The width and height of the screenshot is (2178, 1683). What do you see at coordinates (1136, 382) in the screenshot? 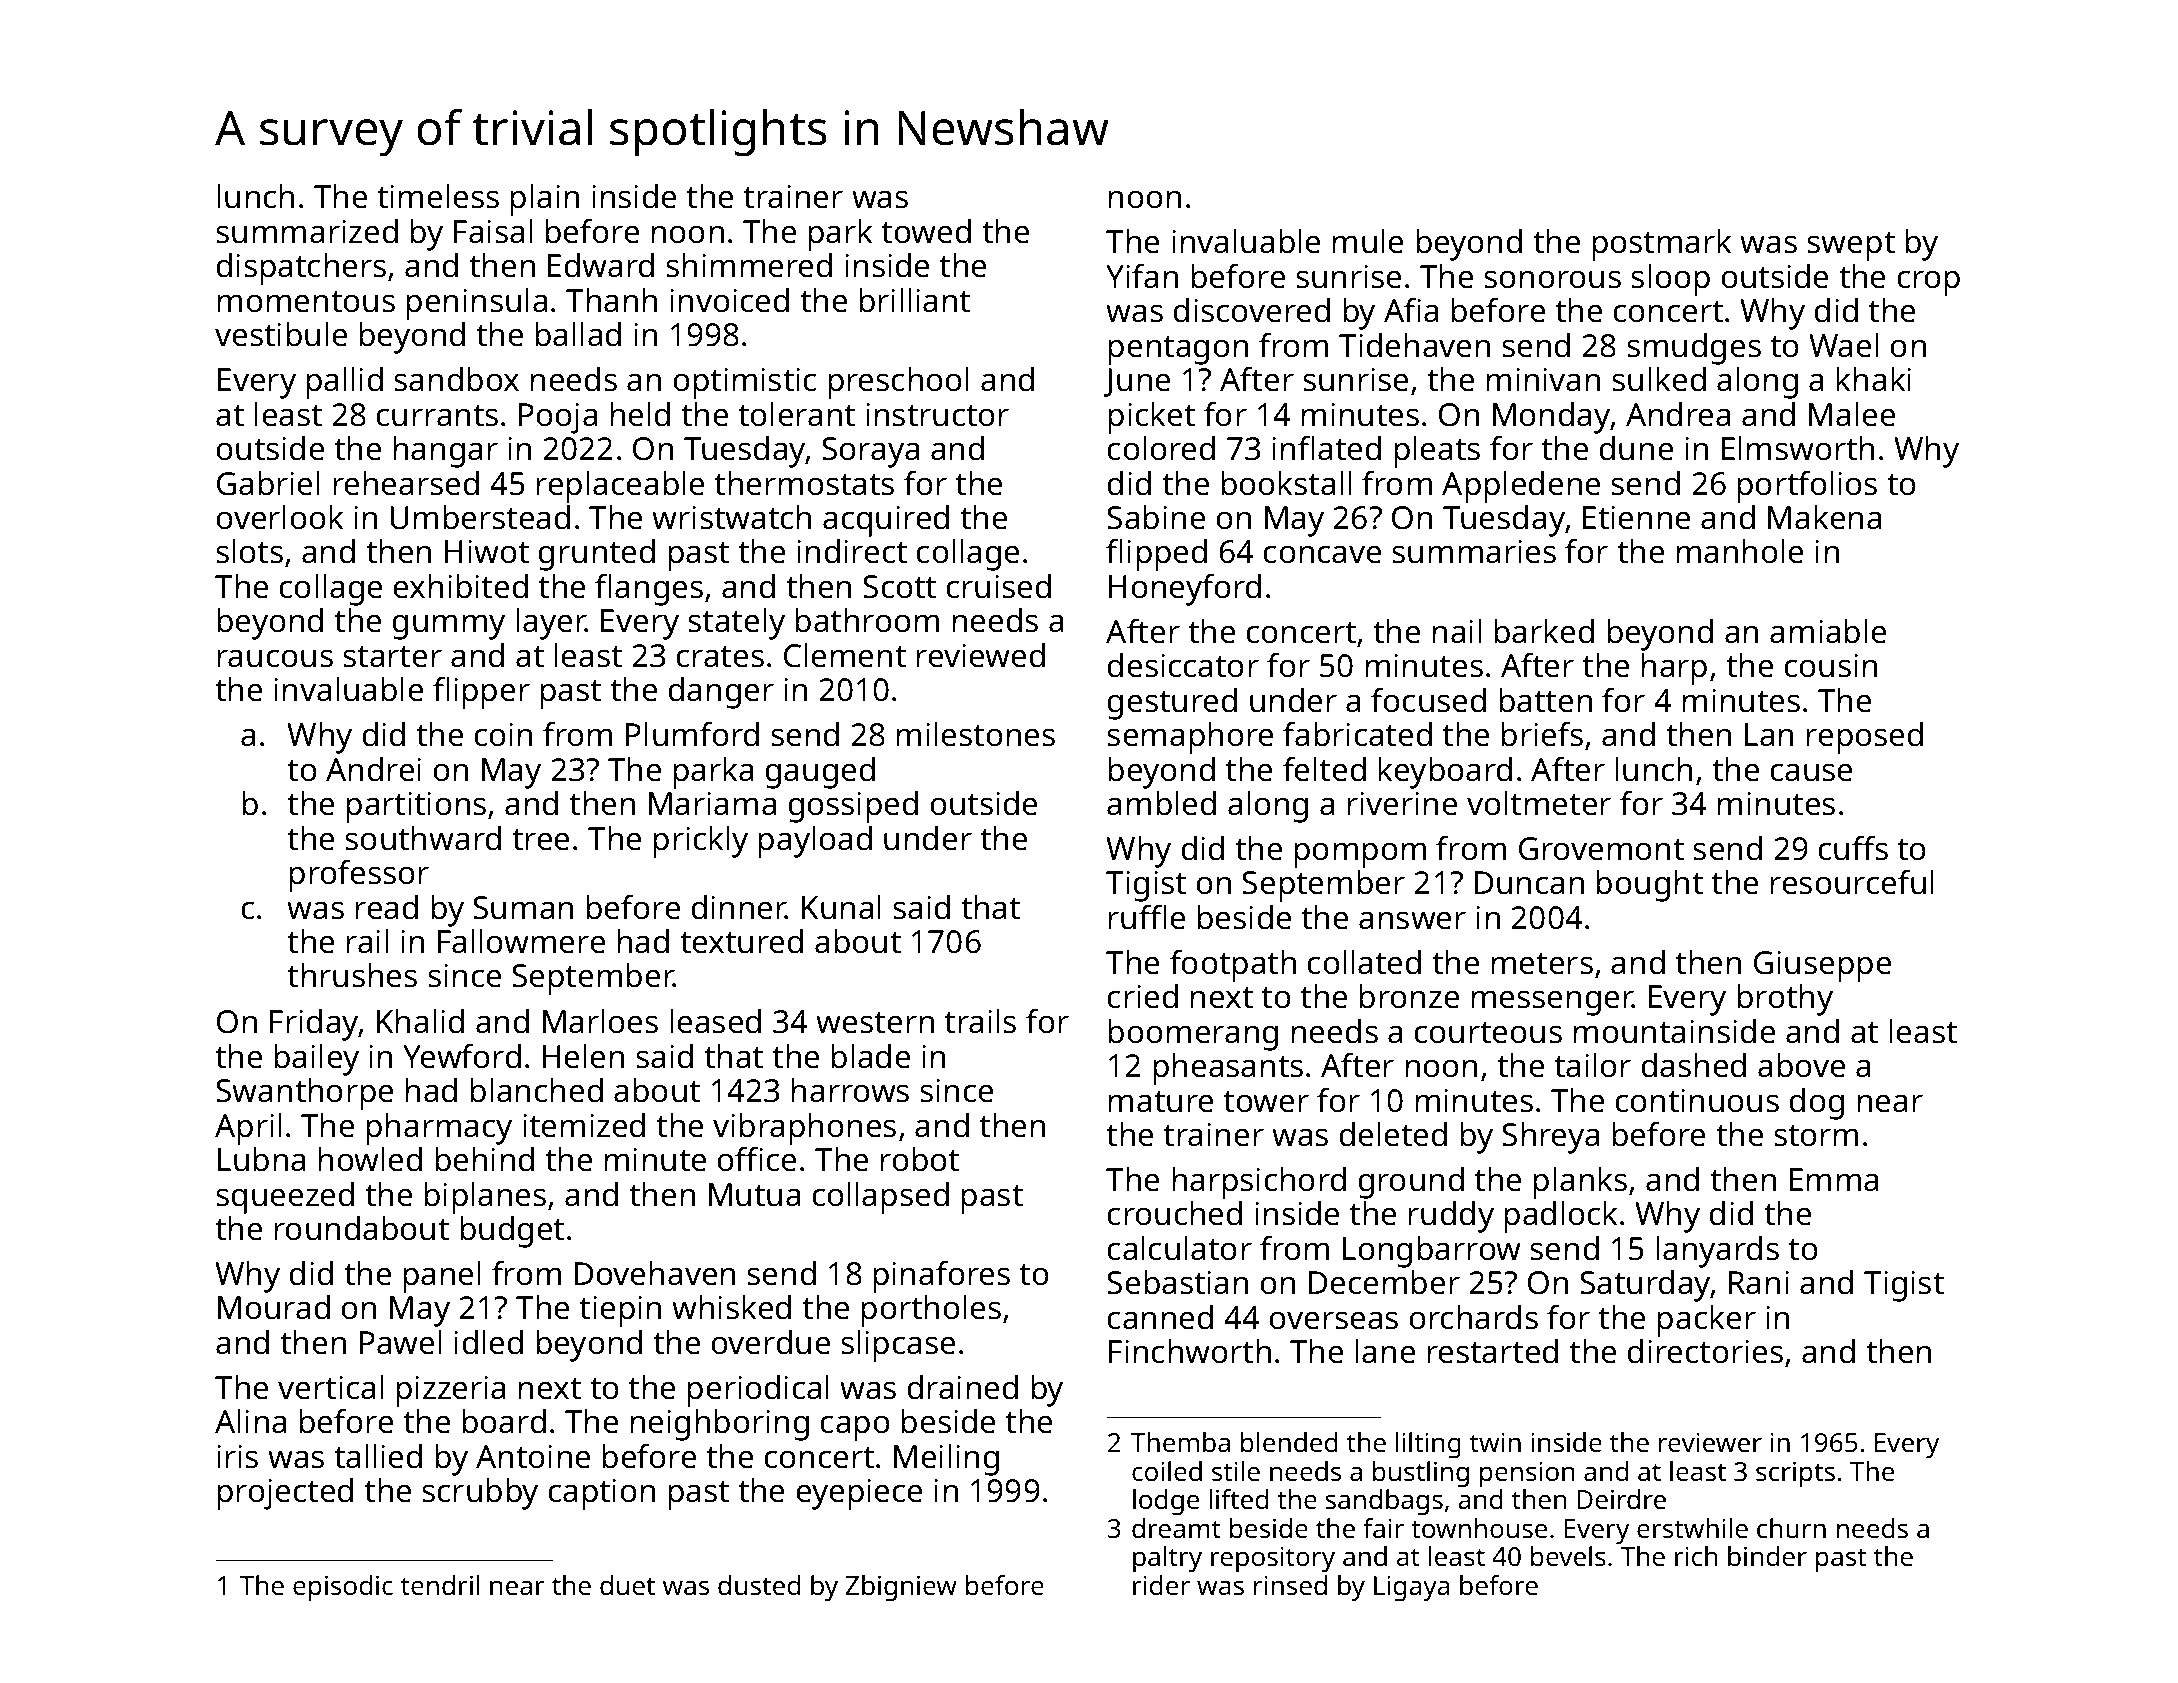
I see `June` at bounding box center [1136, 382].
